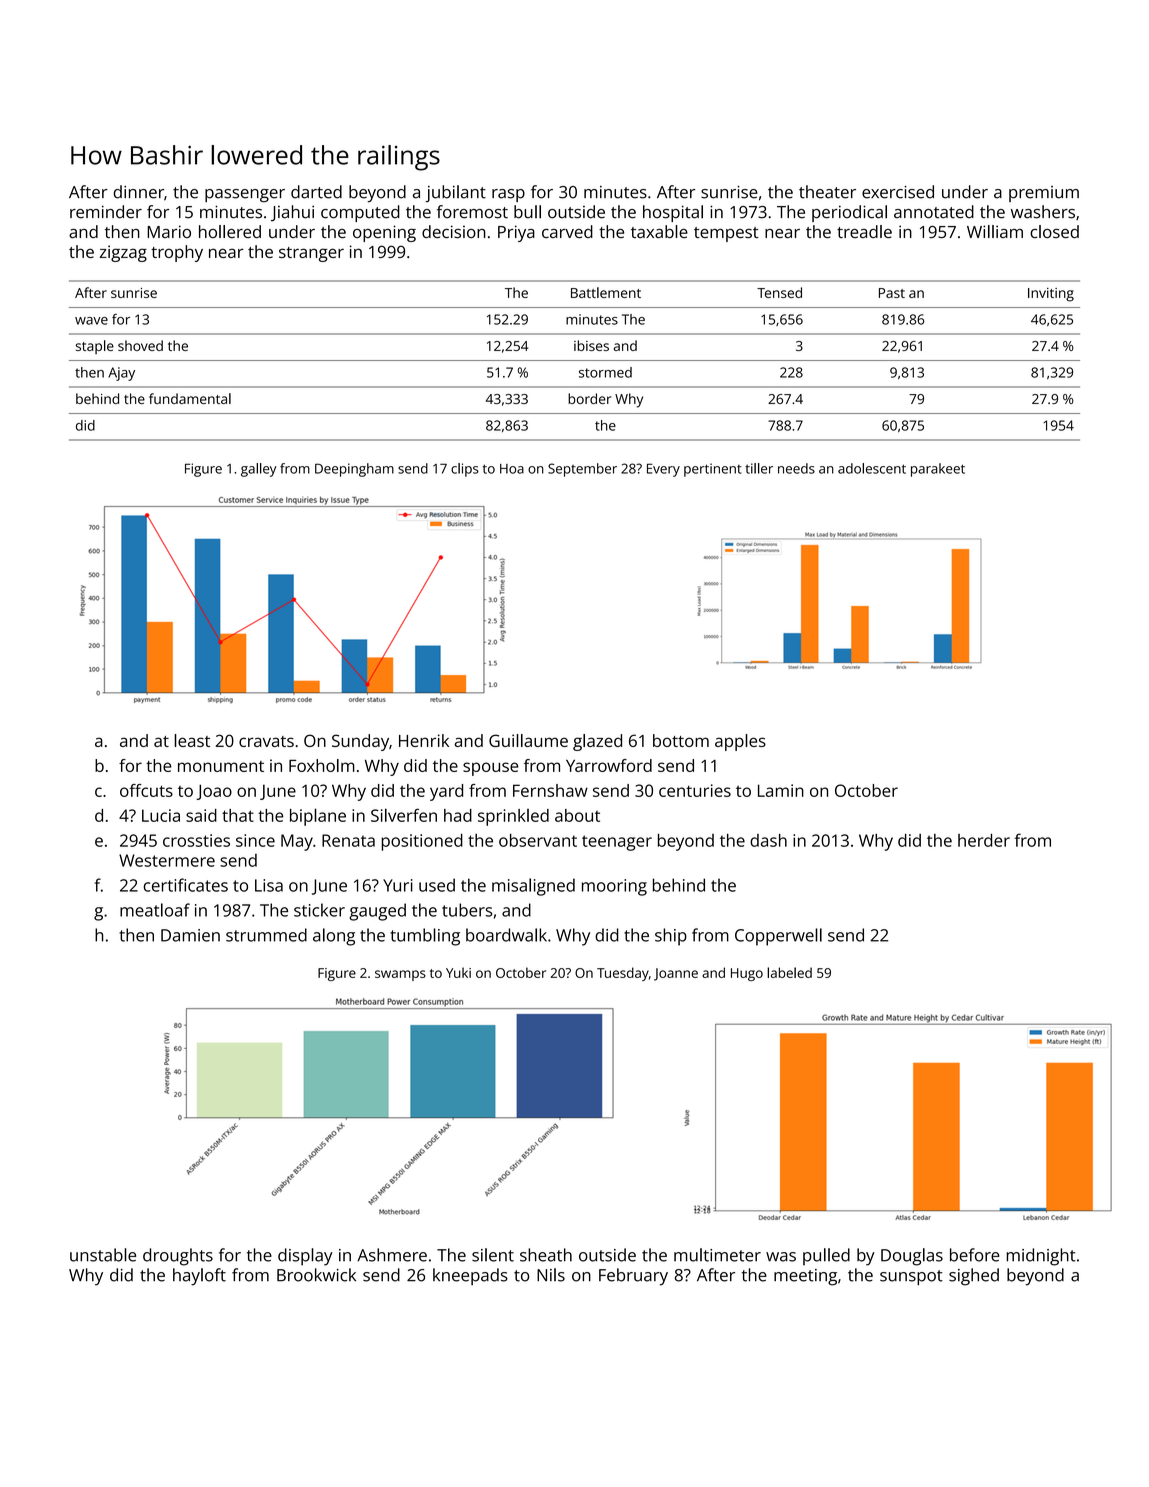 The image size is (1149, 1487). What do you see at coordinates (455, 193) in the page?
I see `jubilant` at bounding box center [455, 193].
